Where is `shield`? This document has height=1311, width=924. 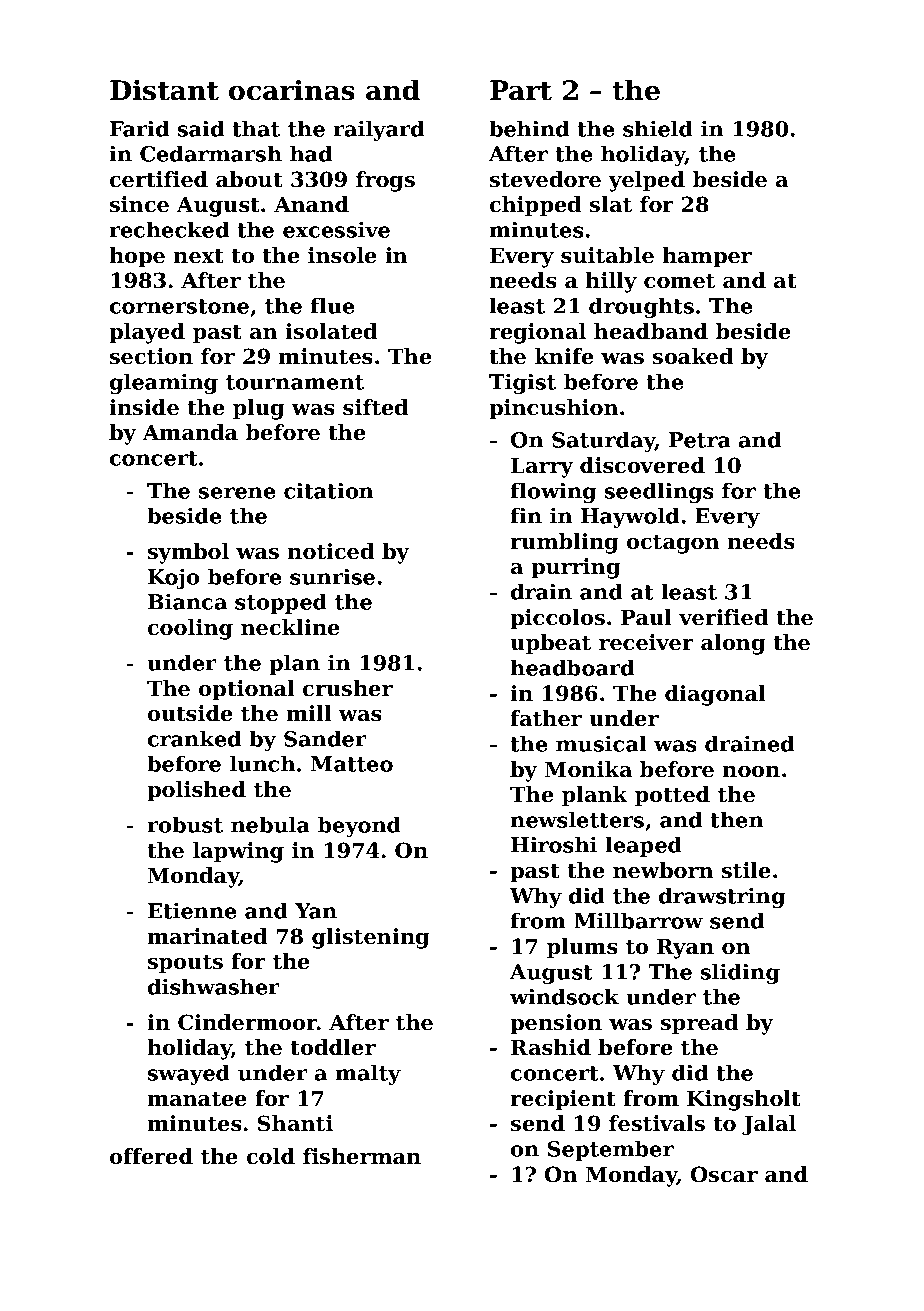
shield is located at coordinates (658, 128).
